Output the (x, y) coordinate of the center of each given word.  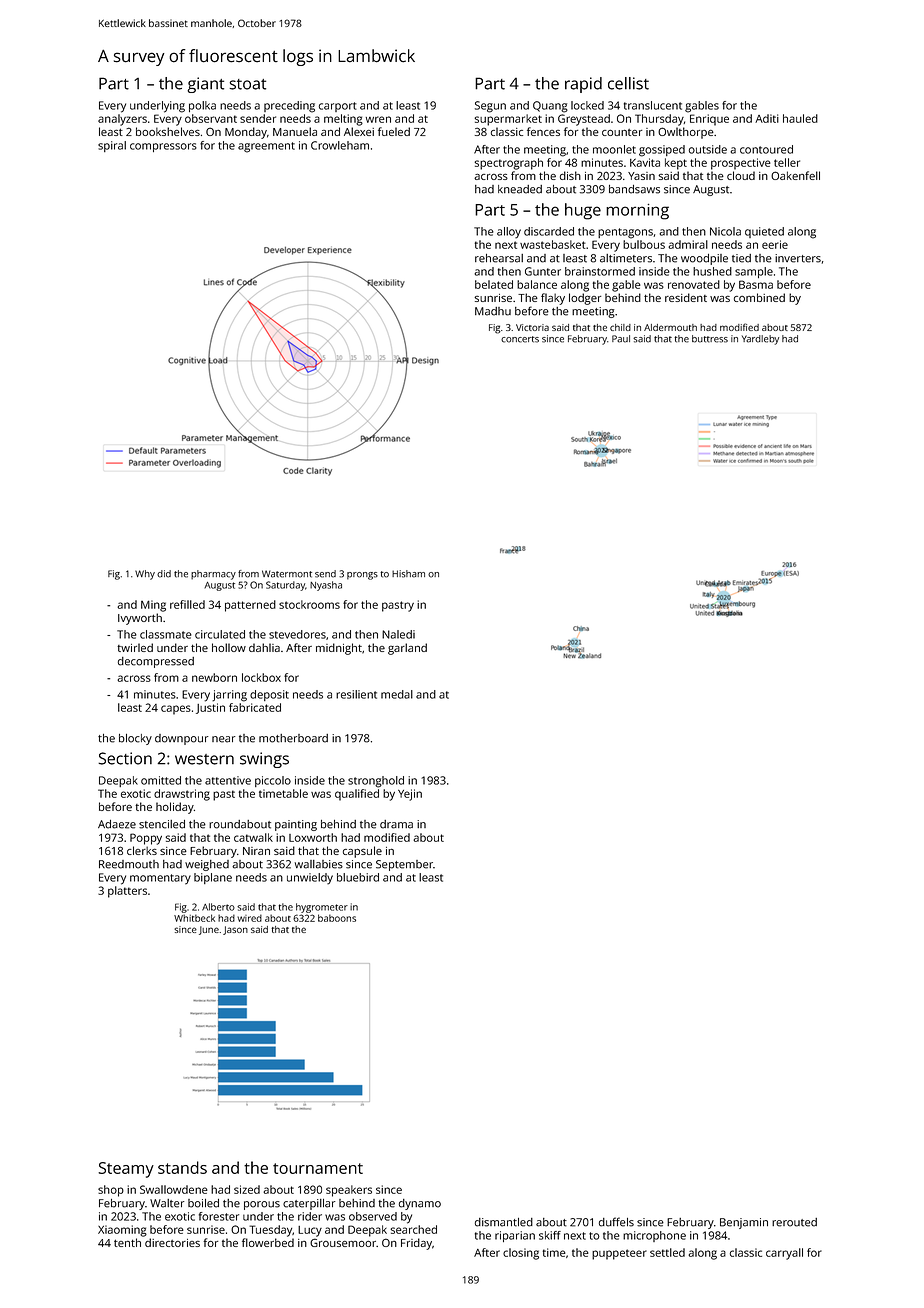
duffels (616, 1222)
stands (182, 1167)
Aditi (767, 118)
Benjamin (744, 1223)
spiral (112, 146)
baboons (337, 918)
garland (407, 649)
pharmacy (213, 575)
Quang (550, 107)
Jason (235, 930)
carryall (784, 1254)
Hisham (408, 574)
